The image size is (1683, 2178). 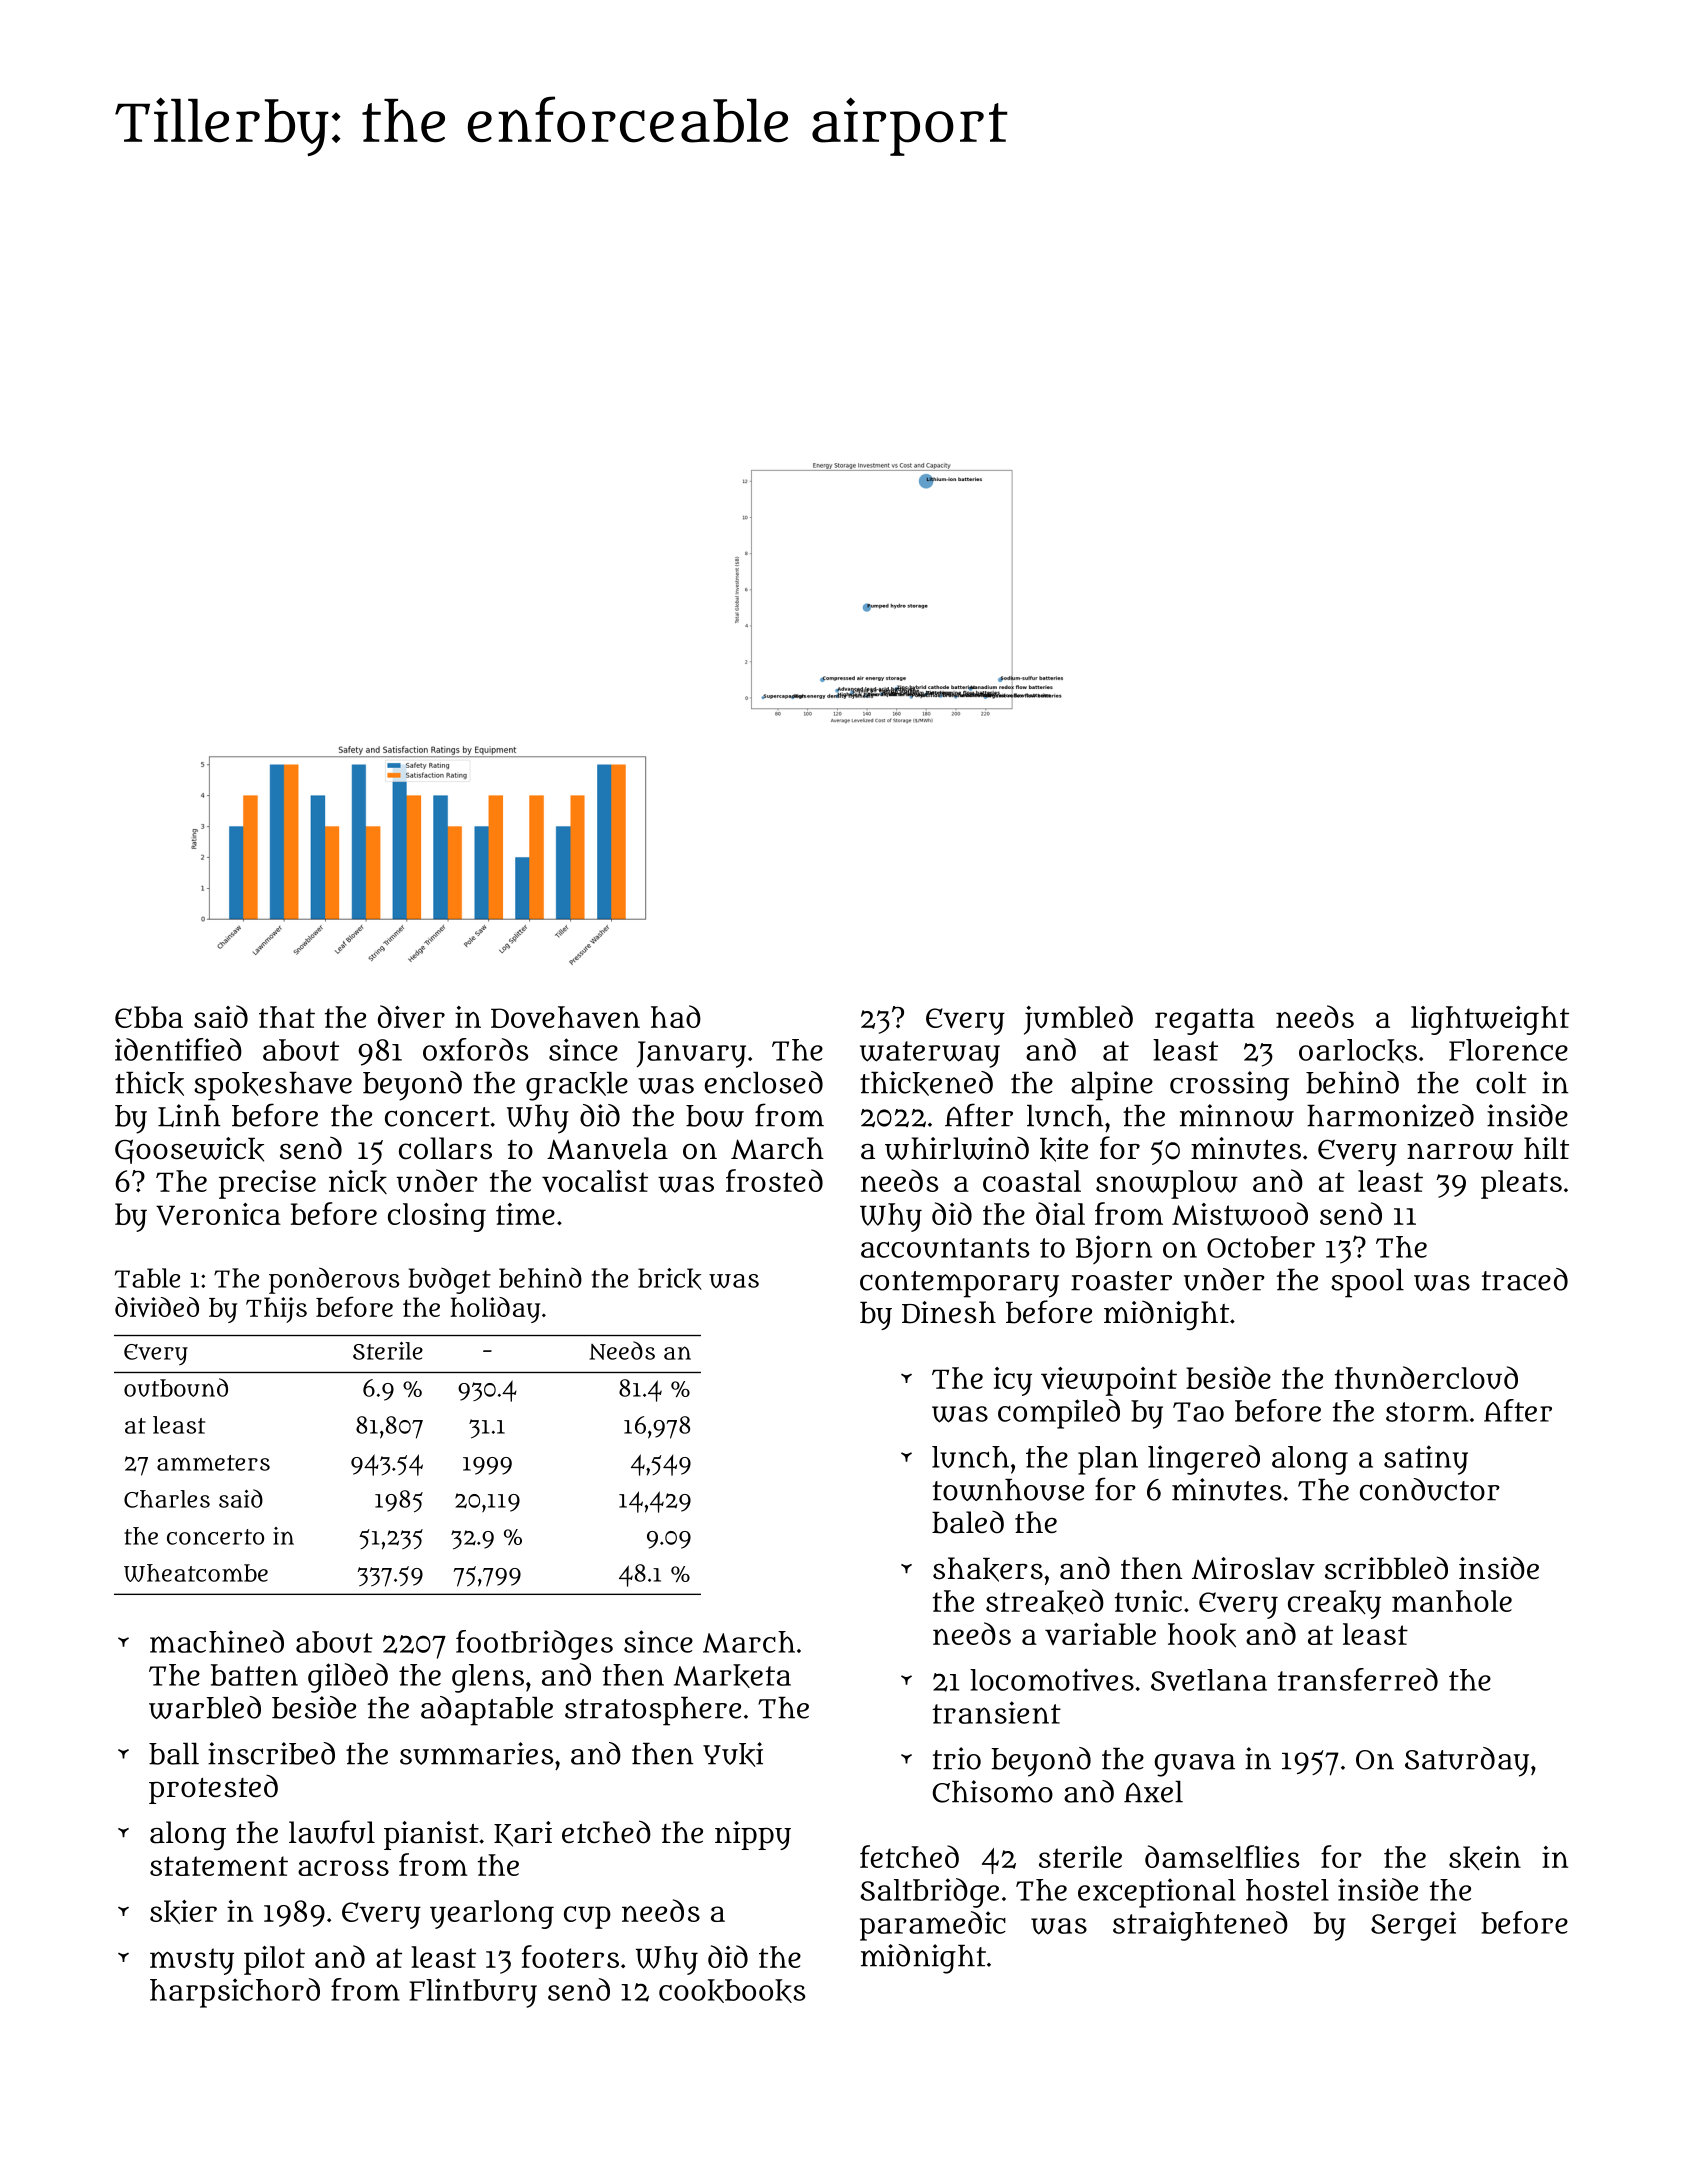 What do you see at coordinates (1198, 1412) in the screenshot?
I see `Tao` at bounding box center [1198, 1412].
